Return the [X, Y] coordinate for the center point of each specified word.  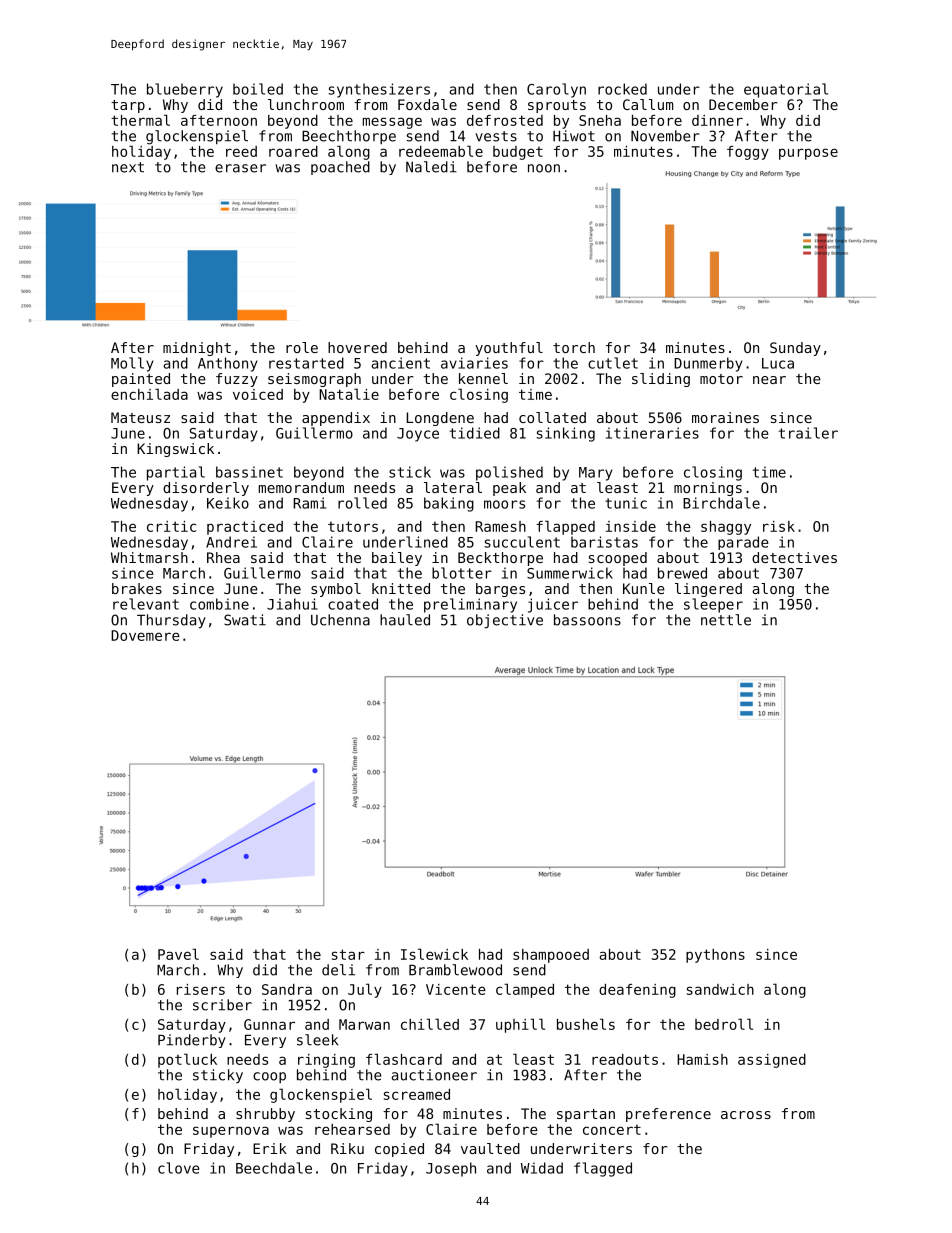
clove [179, 1168]
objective [505, 621]
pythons [715, 956]
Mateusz [140, 417]
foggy [748, 153]
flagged [603, 1169]
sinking [565, 434]
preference [668, 1115]
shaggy [726, 528]
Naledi [431, 167]
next [128, 167]
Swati [245, 620]
